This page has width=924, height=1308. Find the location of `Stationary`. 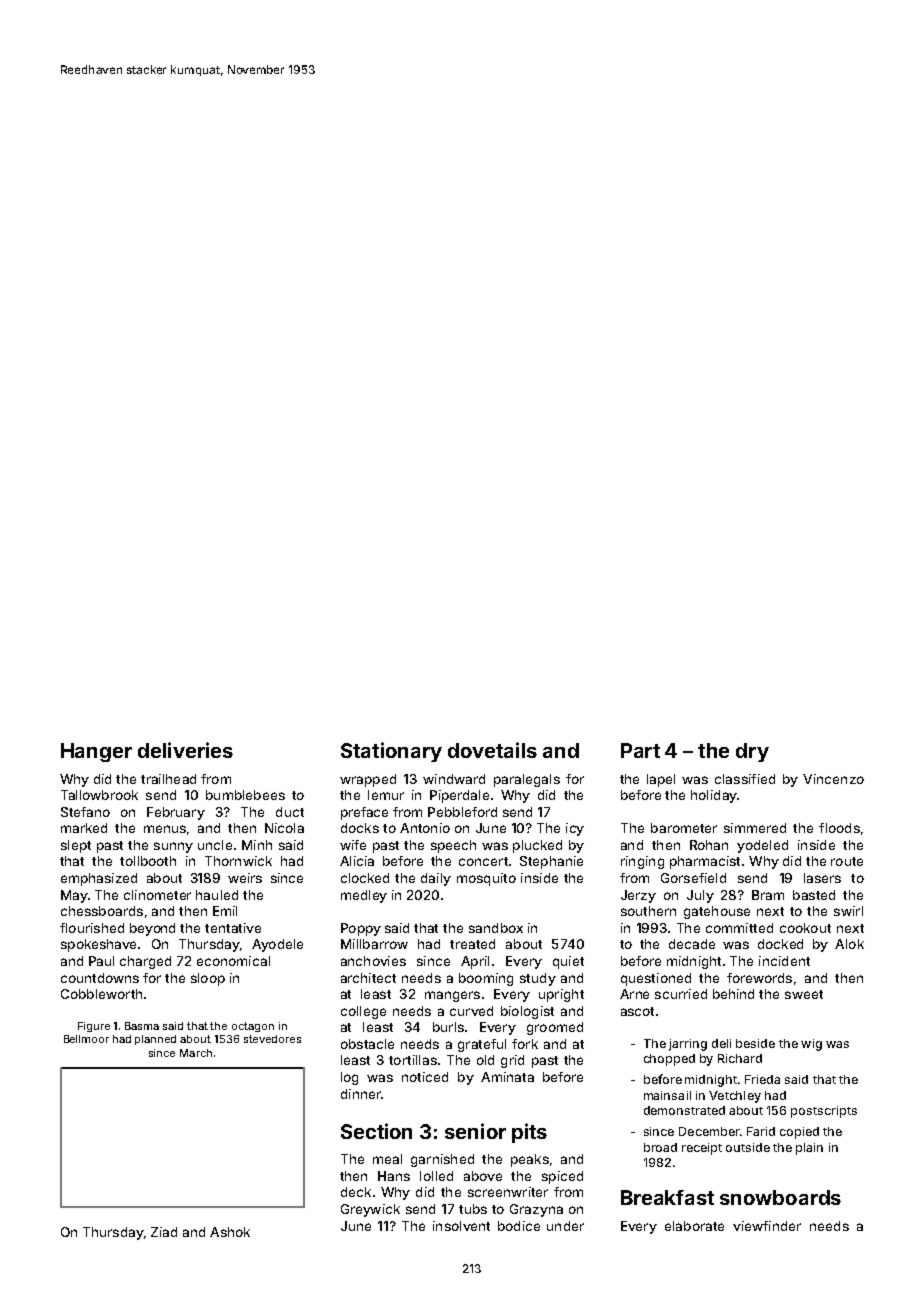

Stationary is located at coordinates (391, 752).
